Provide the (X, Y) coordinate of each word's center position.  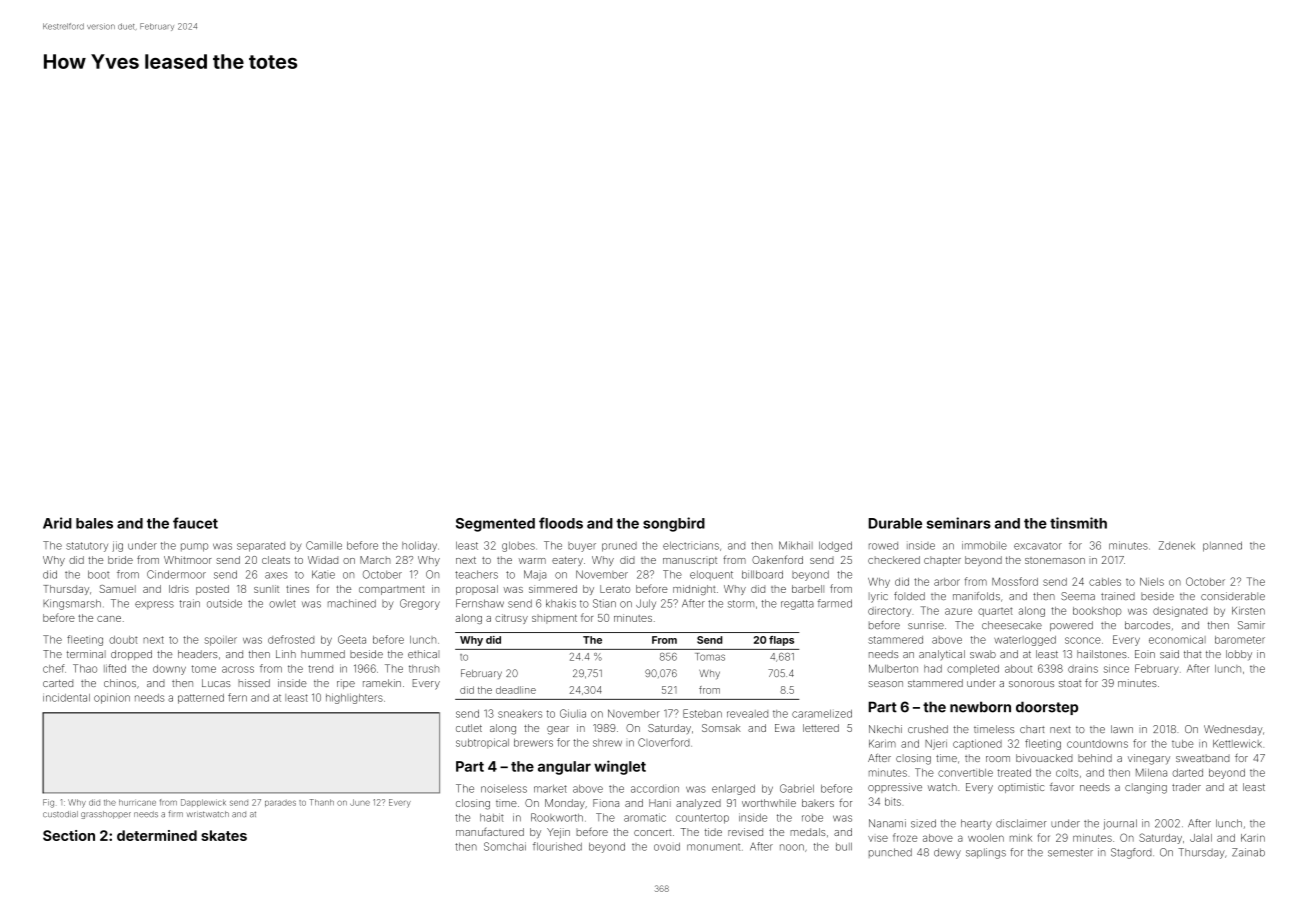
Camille (324, 545)
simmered (553, 589)
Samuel (117, 589)
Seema (1078, 596)
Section (69, 835)
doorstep (1047, 708)
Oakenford (777, 559)
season (885, 684)
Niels (1152, 582)
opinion (112, 699)
